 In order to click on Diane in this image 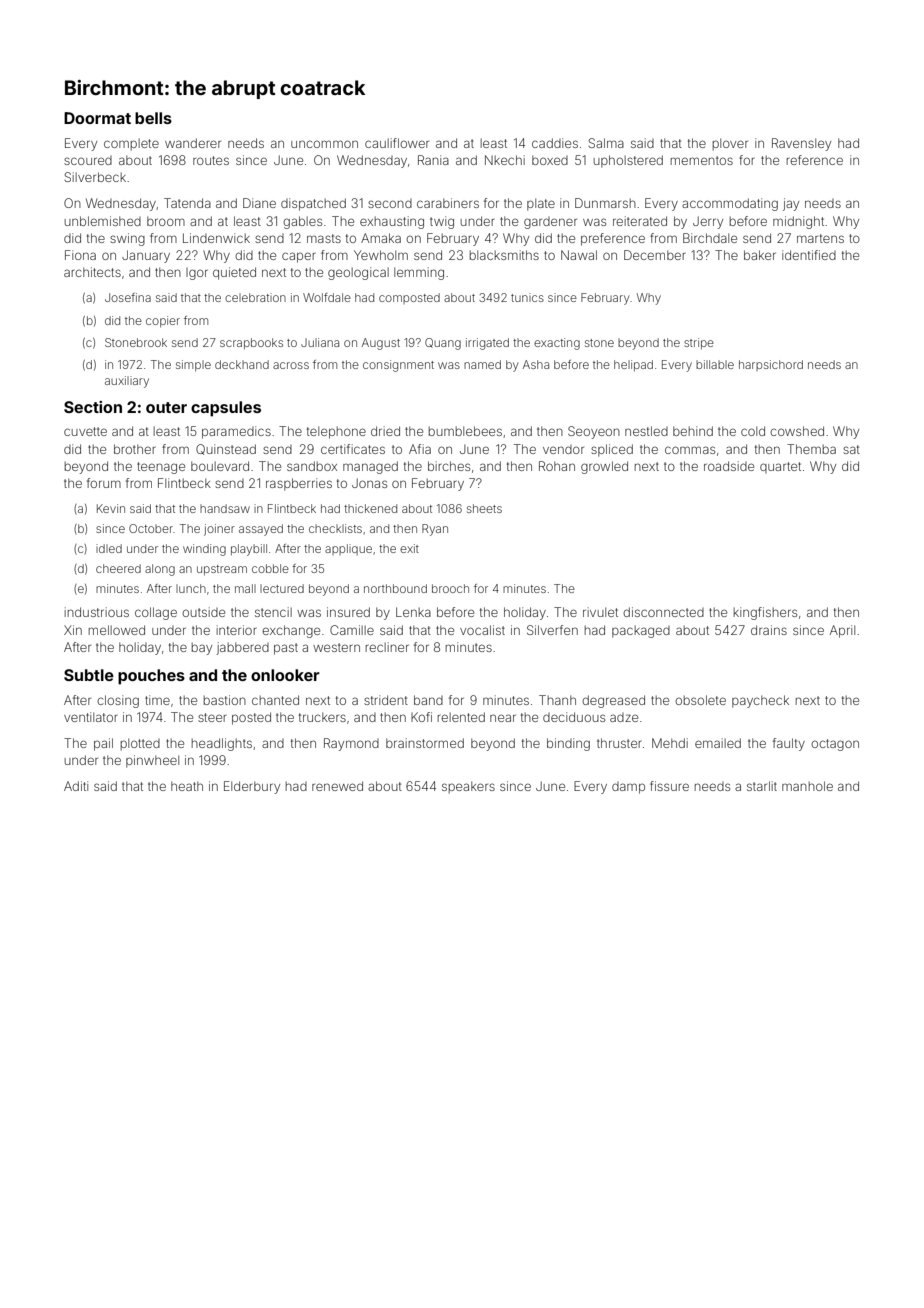, I will do `click(259, 203)`.
